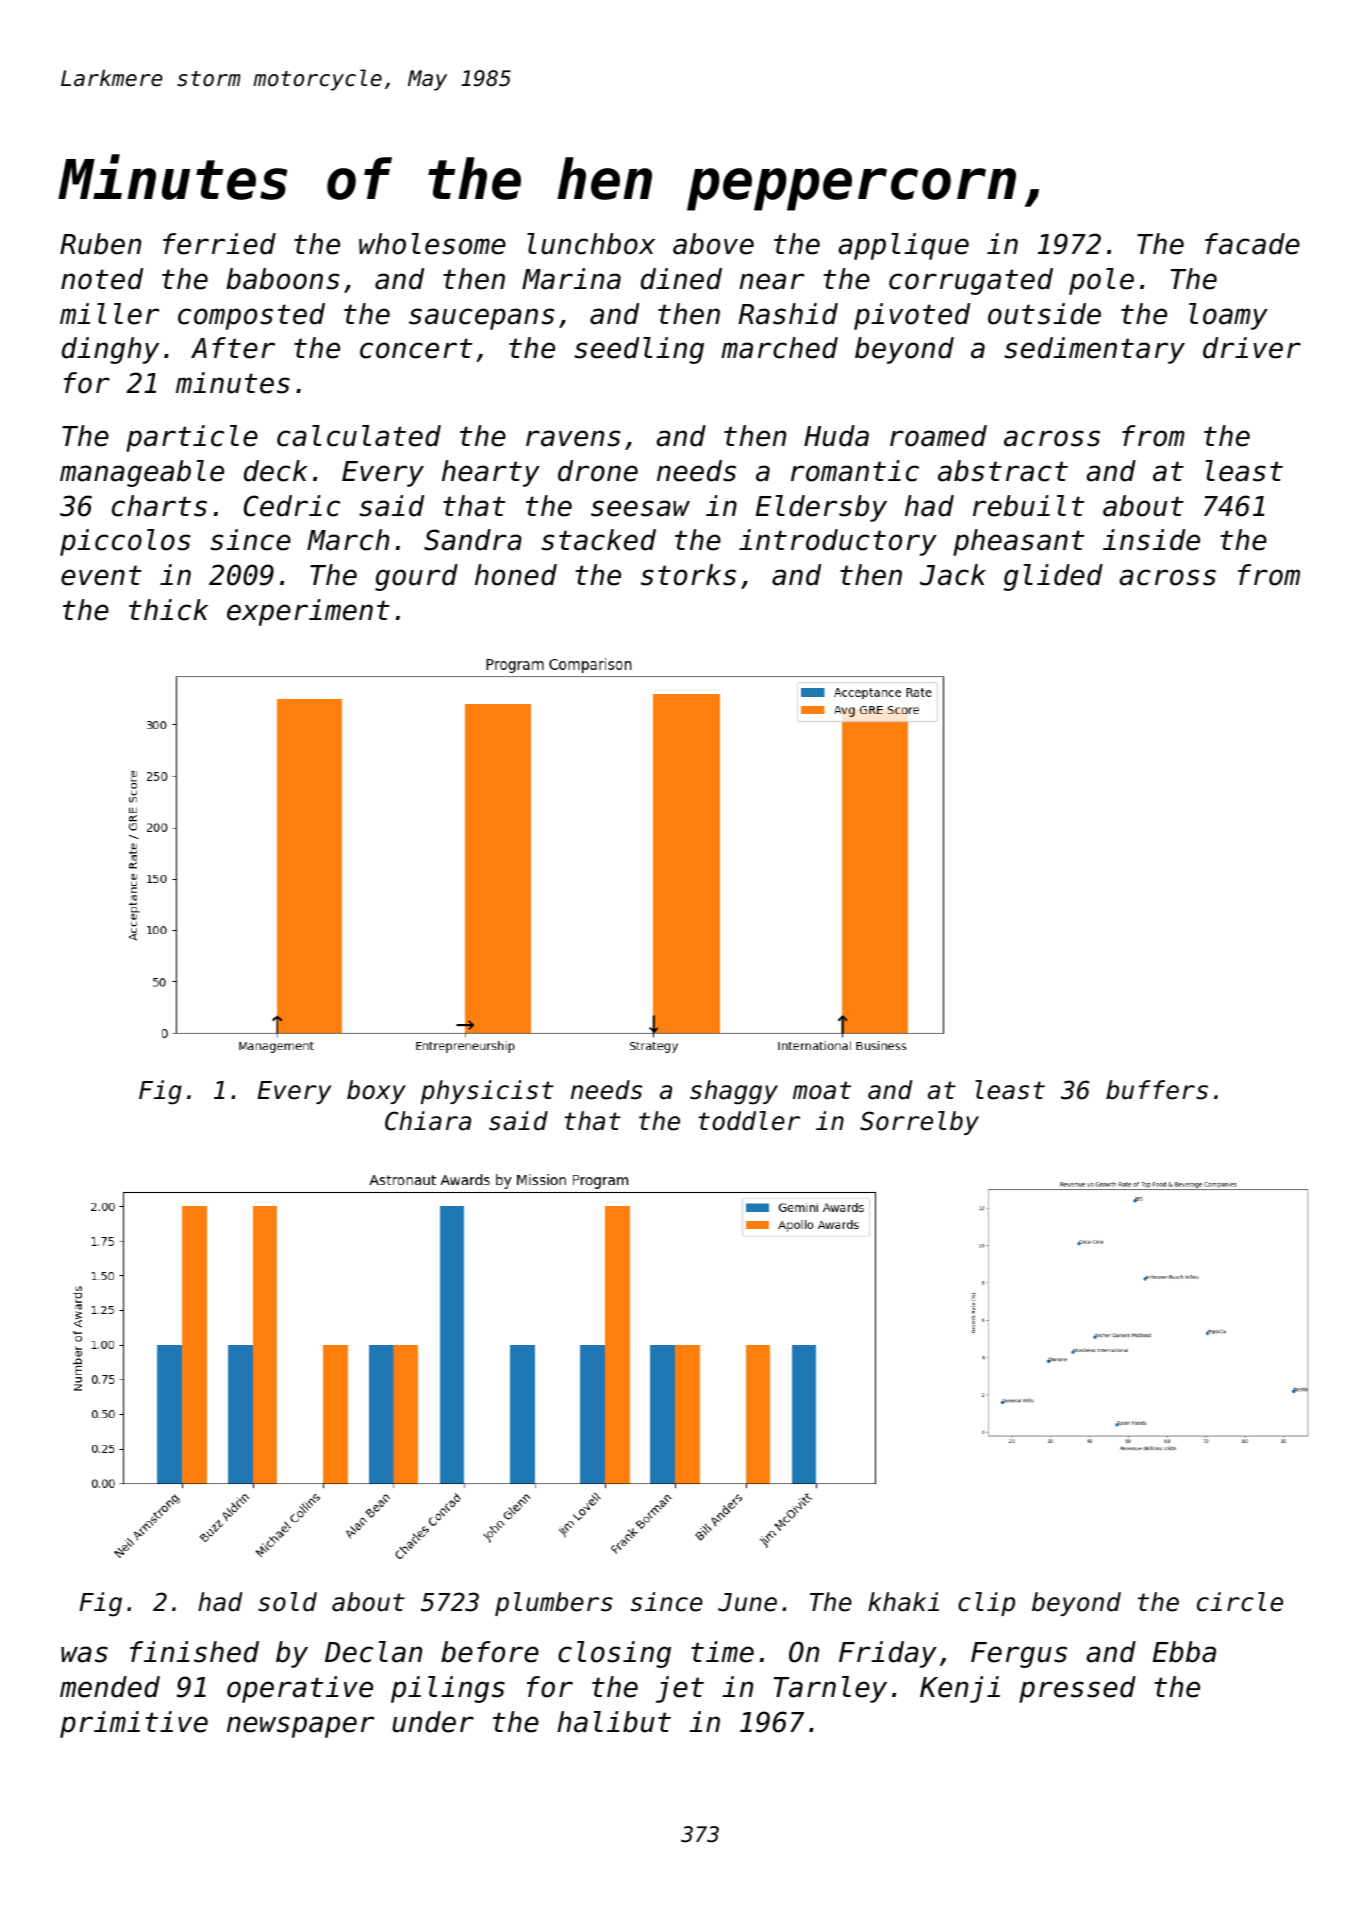 This screenshot has width=1363, height=1928. I want to click on glided, so click(1053, 577).
